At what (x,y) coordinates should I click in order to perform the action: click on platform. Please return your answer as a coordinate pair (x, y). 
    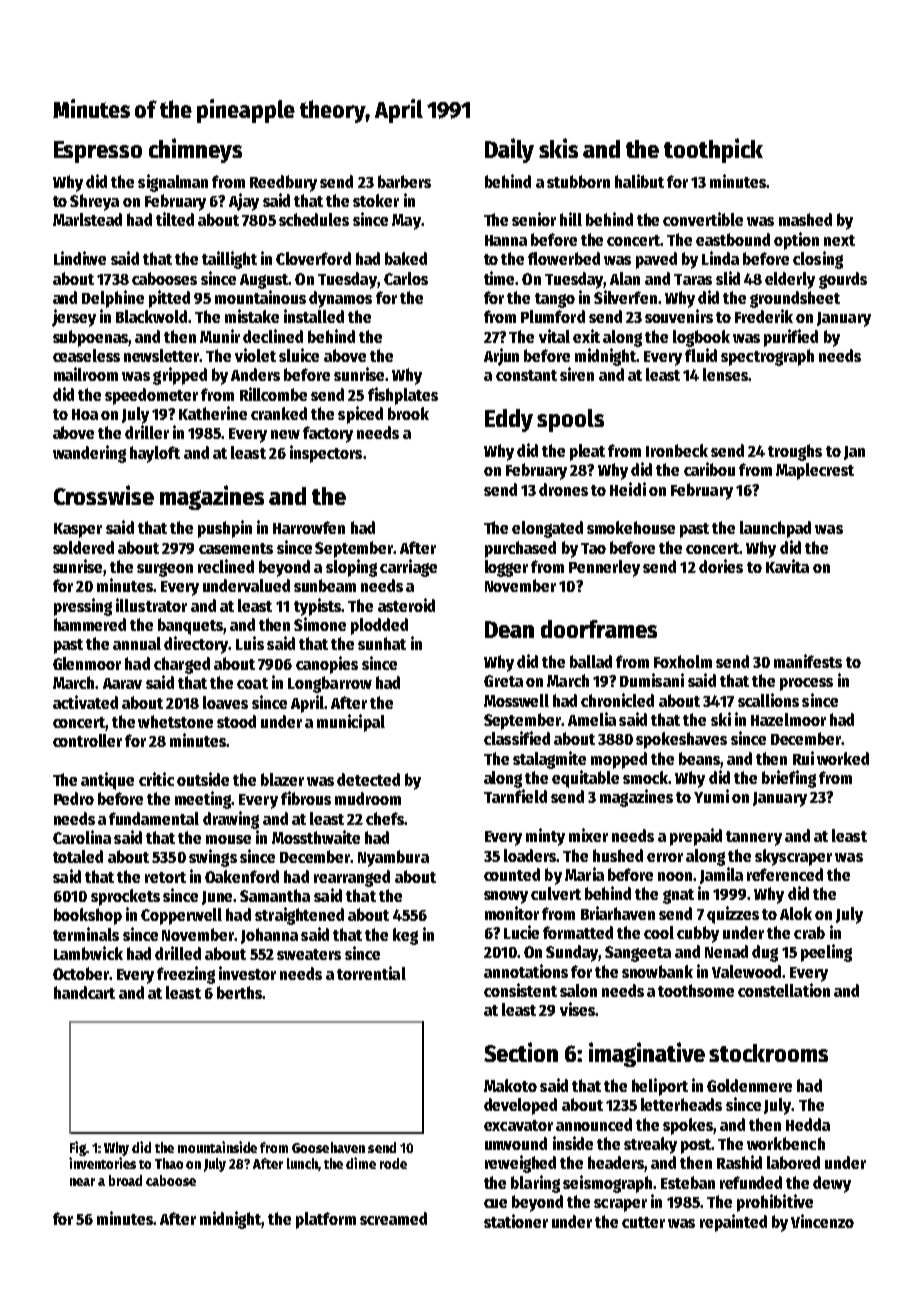
    Looking at the image, I should click on (326, 1220).
